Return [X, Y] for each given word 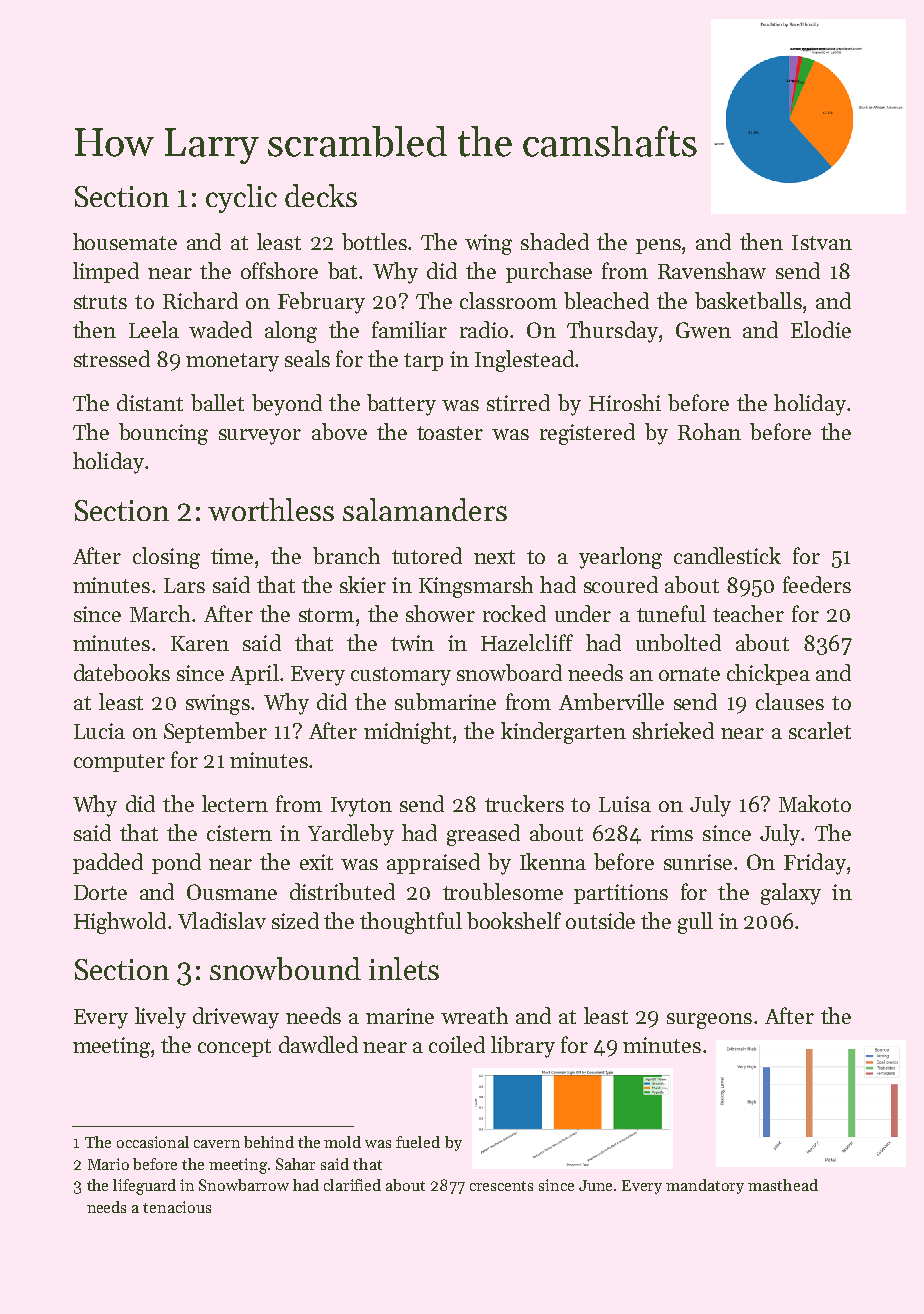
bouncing [163, 434]
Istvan [822, 242]
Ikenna [553, 861]
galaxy [791, 894]
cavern [217, 1144]
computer [119, 763]
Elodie [821, 329]
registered [587, 434]
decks [321, 195]
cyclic [241, 198]
